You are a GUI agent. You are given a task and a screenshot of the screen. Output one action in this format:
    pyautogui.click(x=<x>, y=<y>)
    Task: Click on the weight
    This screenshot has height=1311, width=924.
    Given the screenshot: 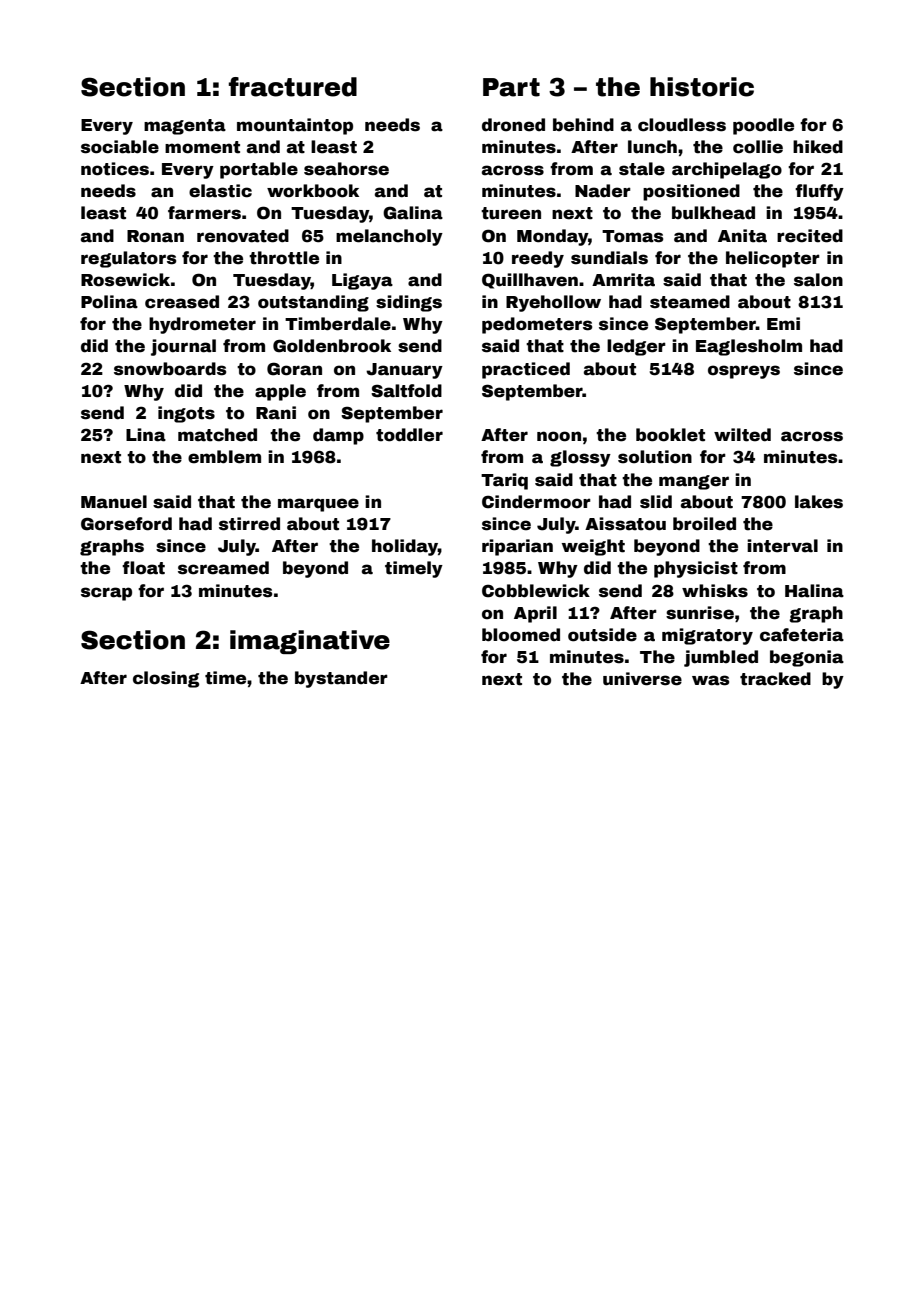 What is the action you would take?
    pyautogui.click(x=593, y=547)
